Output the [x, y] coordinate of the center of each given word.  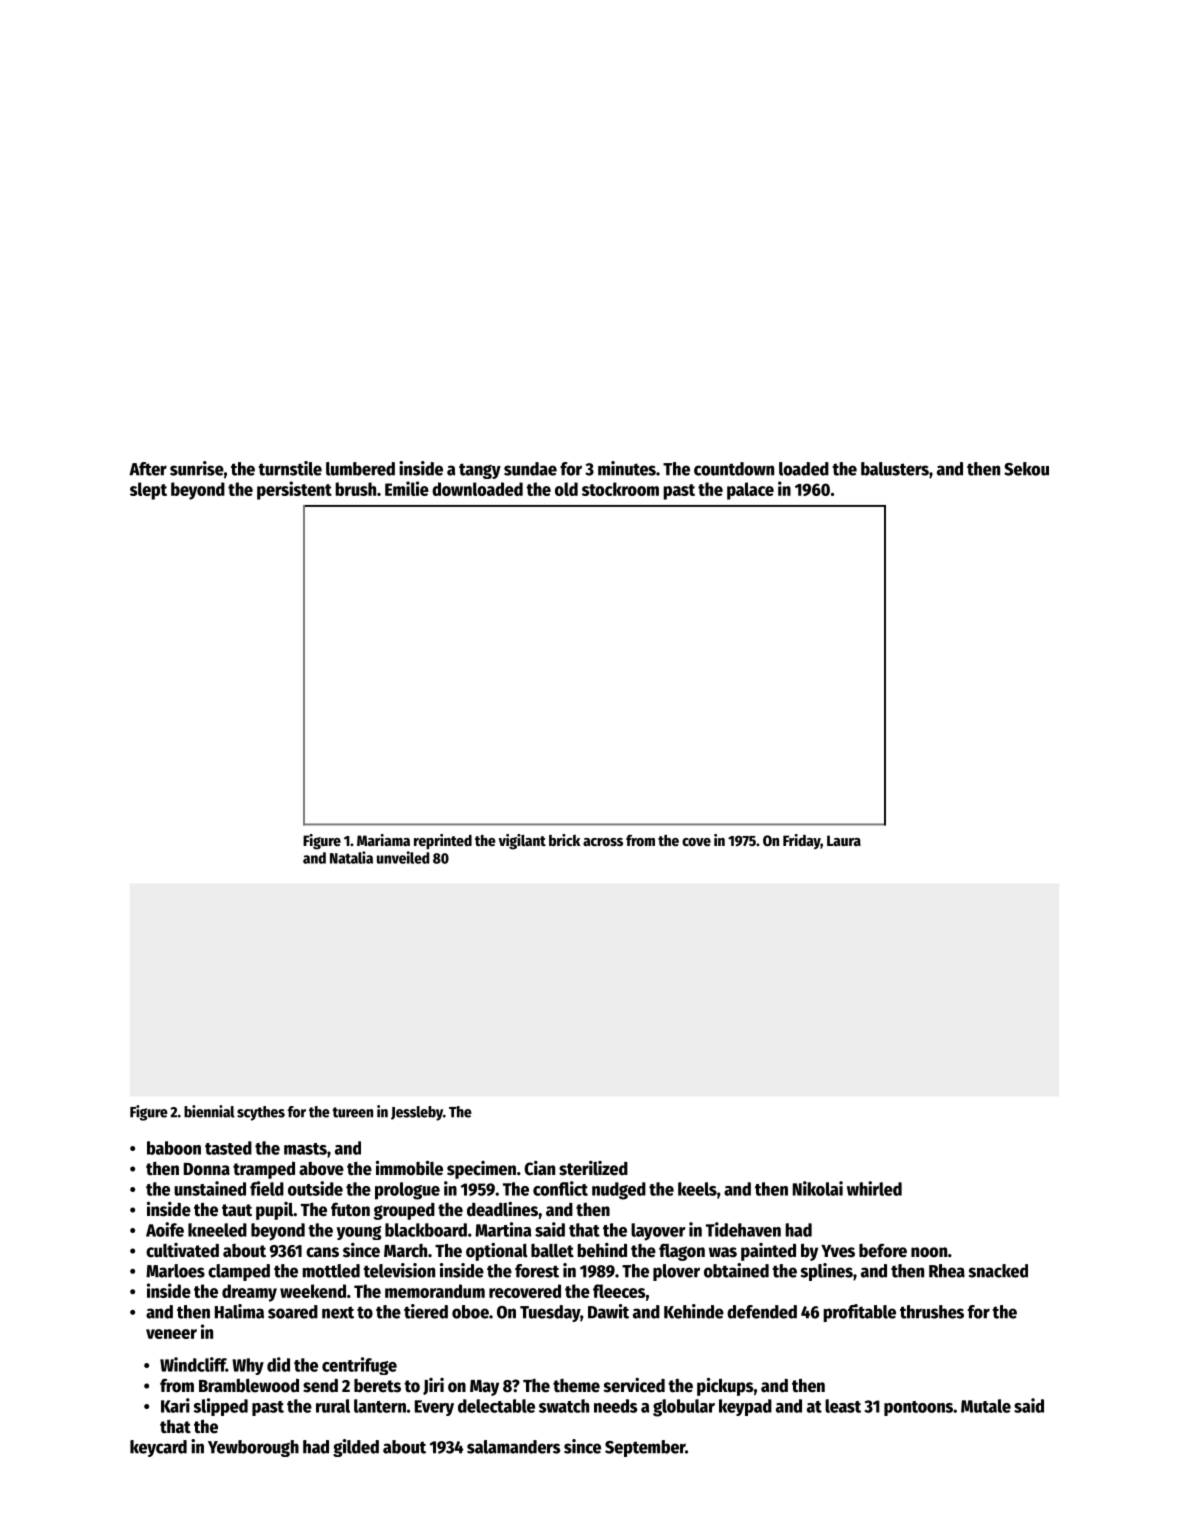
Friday [802, 841]
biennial [209, 1111]
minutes [627, 468]
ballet [552, 1251]
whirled [874, 1188]
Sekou [1026, 469]
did [278, 1364]
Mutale [986, 1406]
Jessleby [417, 1113]
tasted [228, 1148]
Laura [844, 840]
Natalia [351, 857]
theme [576, 1386]
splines [827, 1272]
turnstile [290, 468]
